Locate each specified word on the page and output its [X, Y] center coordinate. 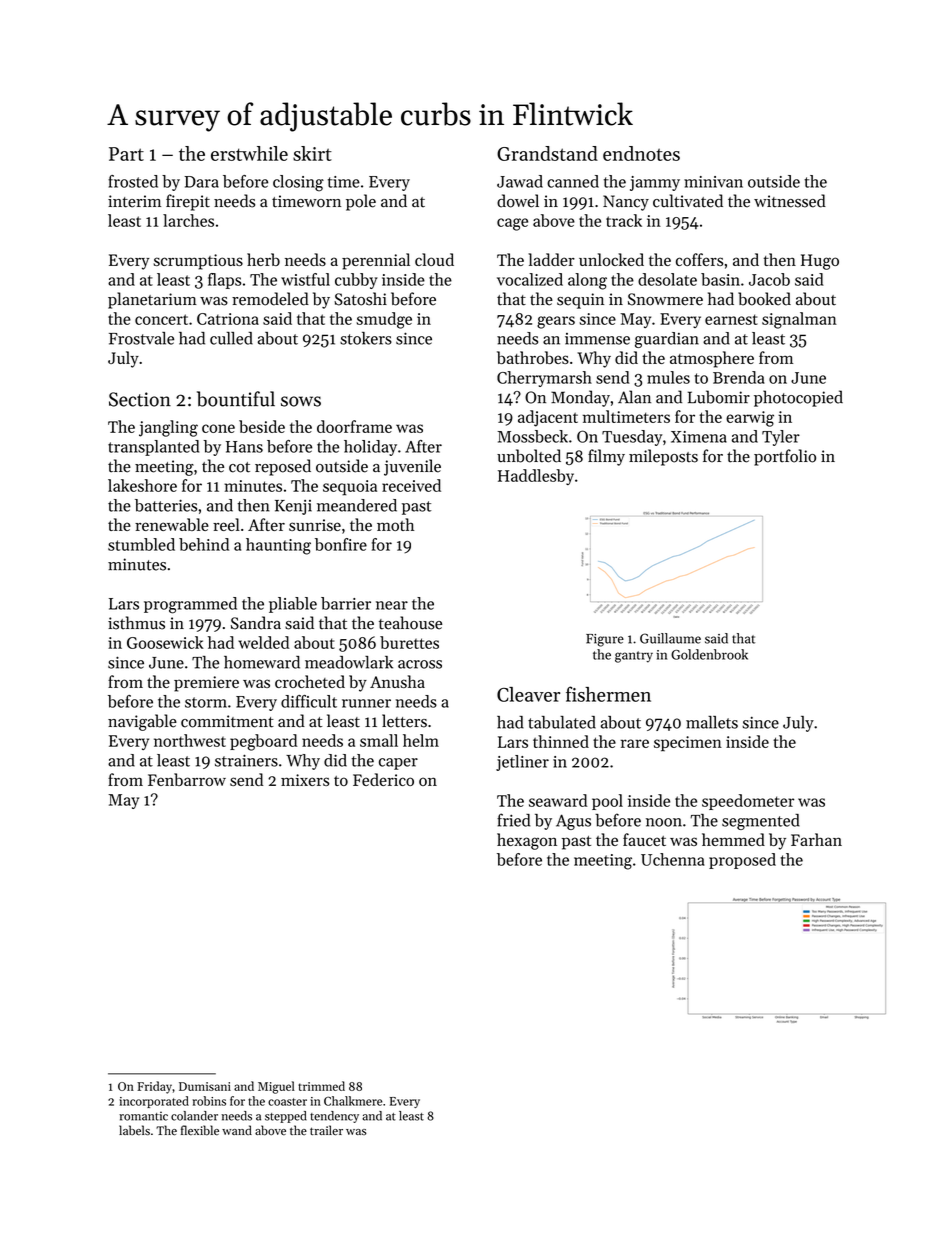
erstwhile [249, 153]
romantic [143, 1116]
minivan [713, 182]
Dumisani [205, 1086]
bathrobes [533, 357]
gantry [634, 657]
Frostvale [141, 338]
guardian [667, 340]
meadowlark [349, 662]
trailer [326, 1130]
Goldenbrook [709, 654]
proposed [742, 861]
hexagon [527, 841]
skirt [312, 153]
